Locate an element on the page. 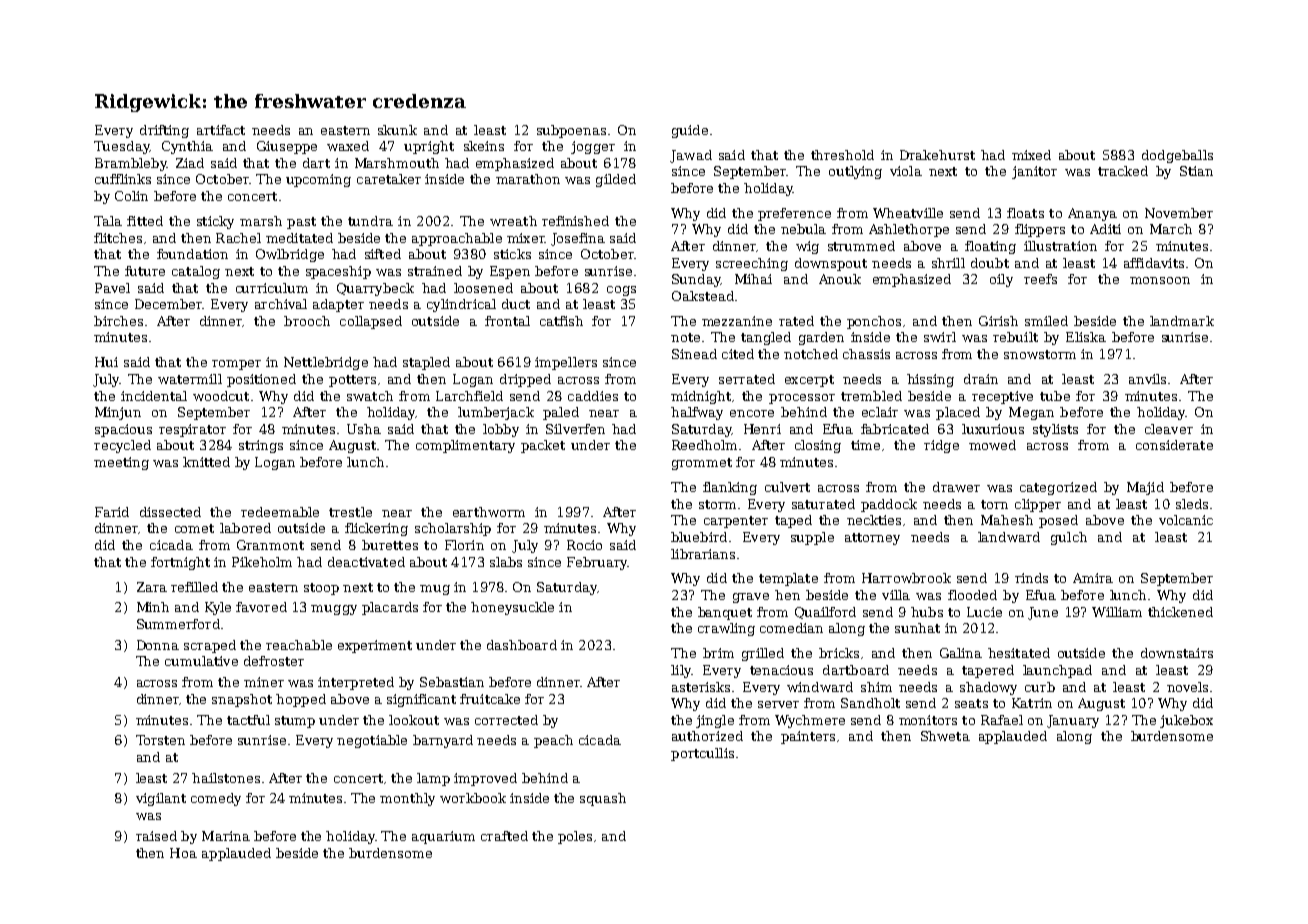 Image resolution: width=1308 pixels, height=924 pixels. squash is located at coordinates (603, 799).
